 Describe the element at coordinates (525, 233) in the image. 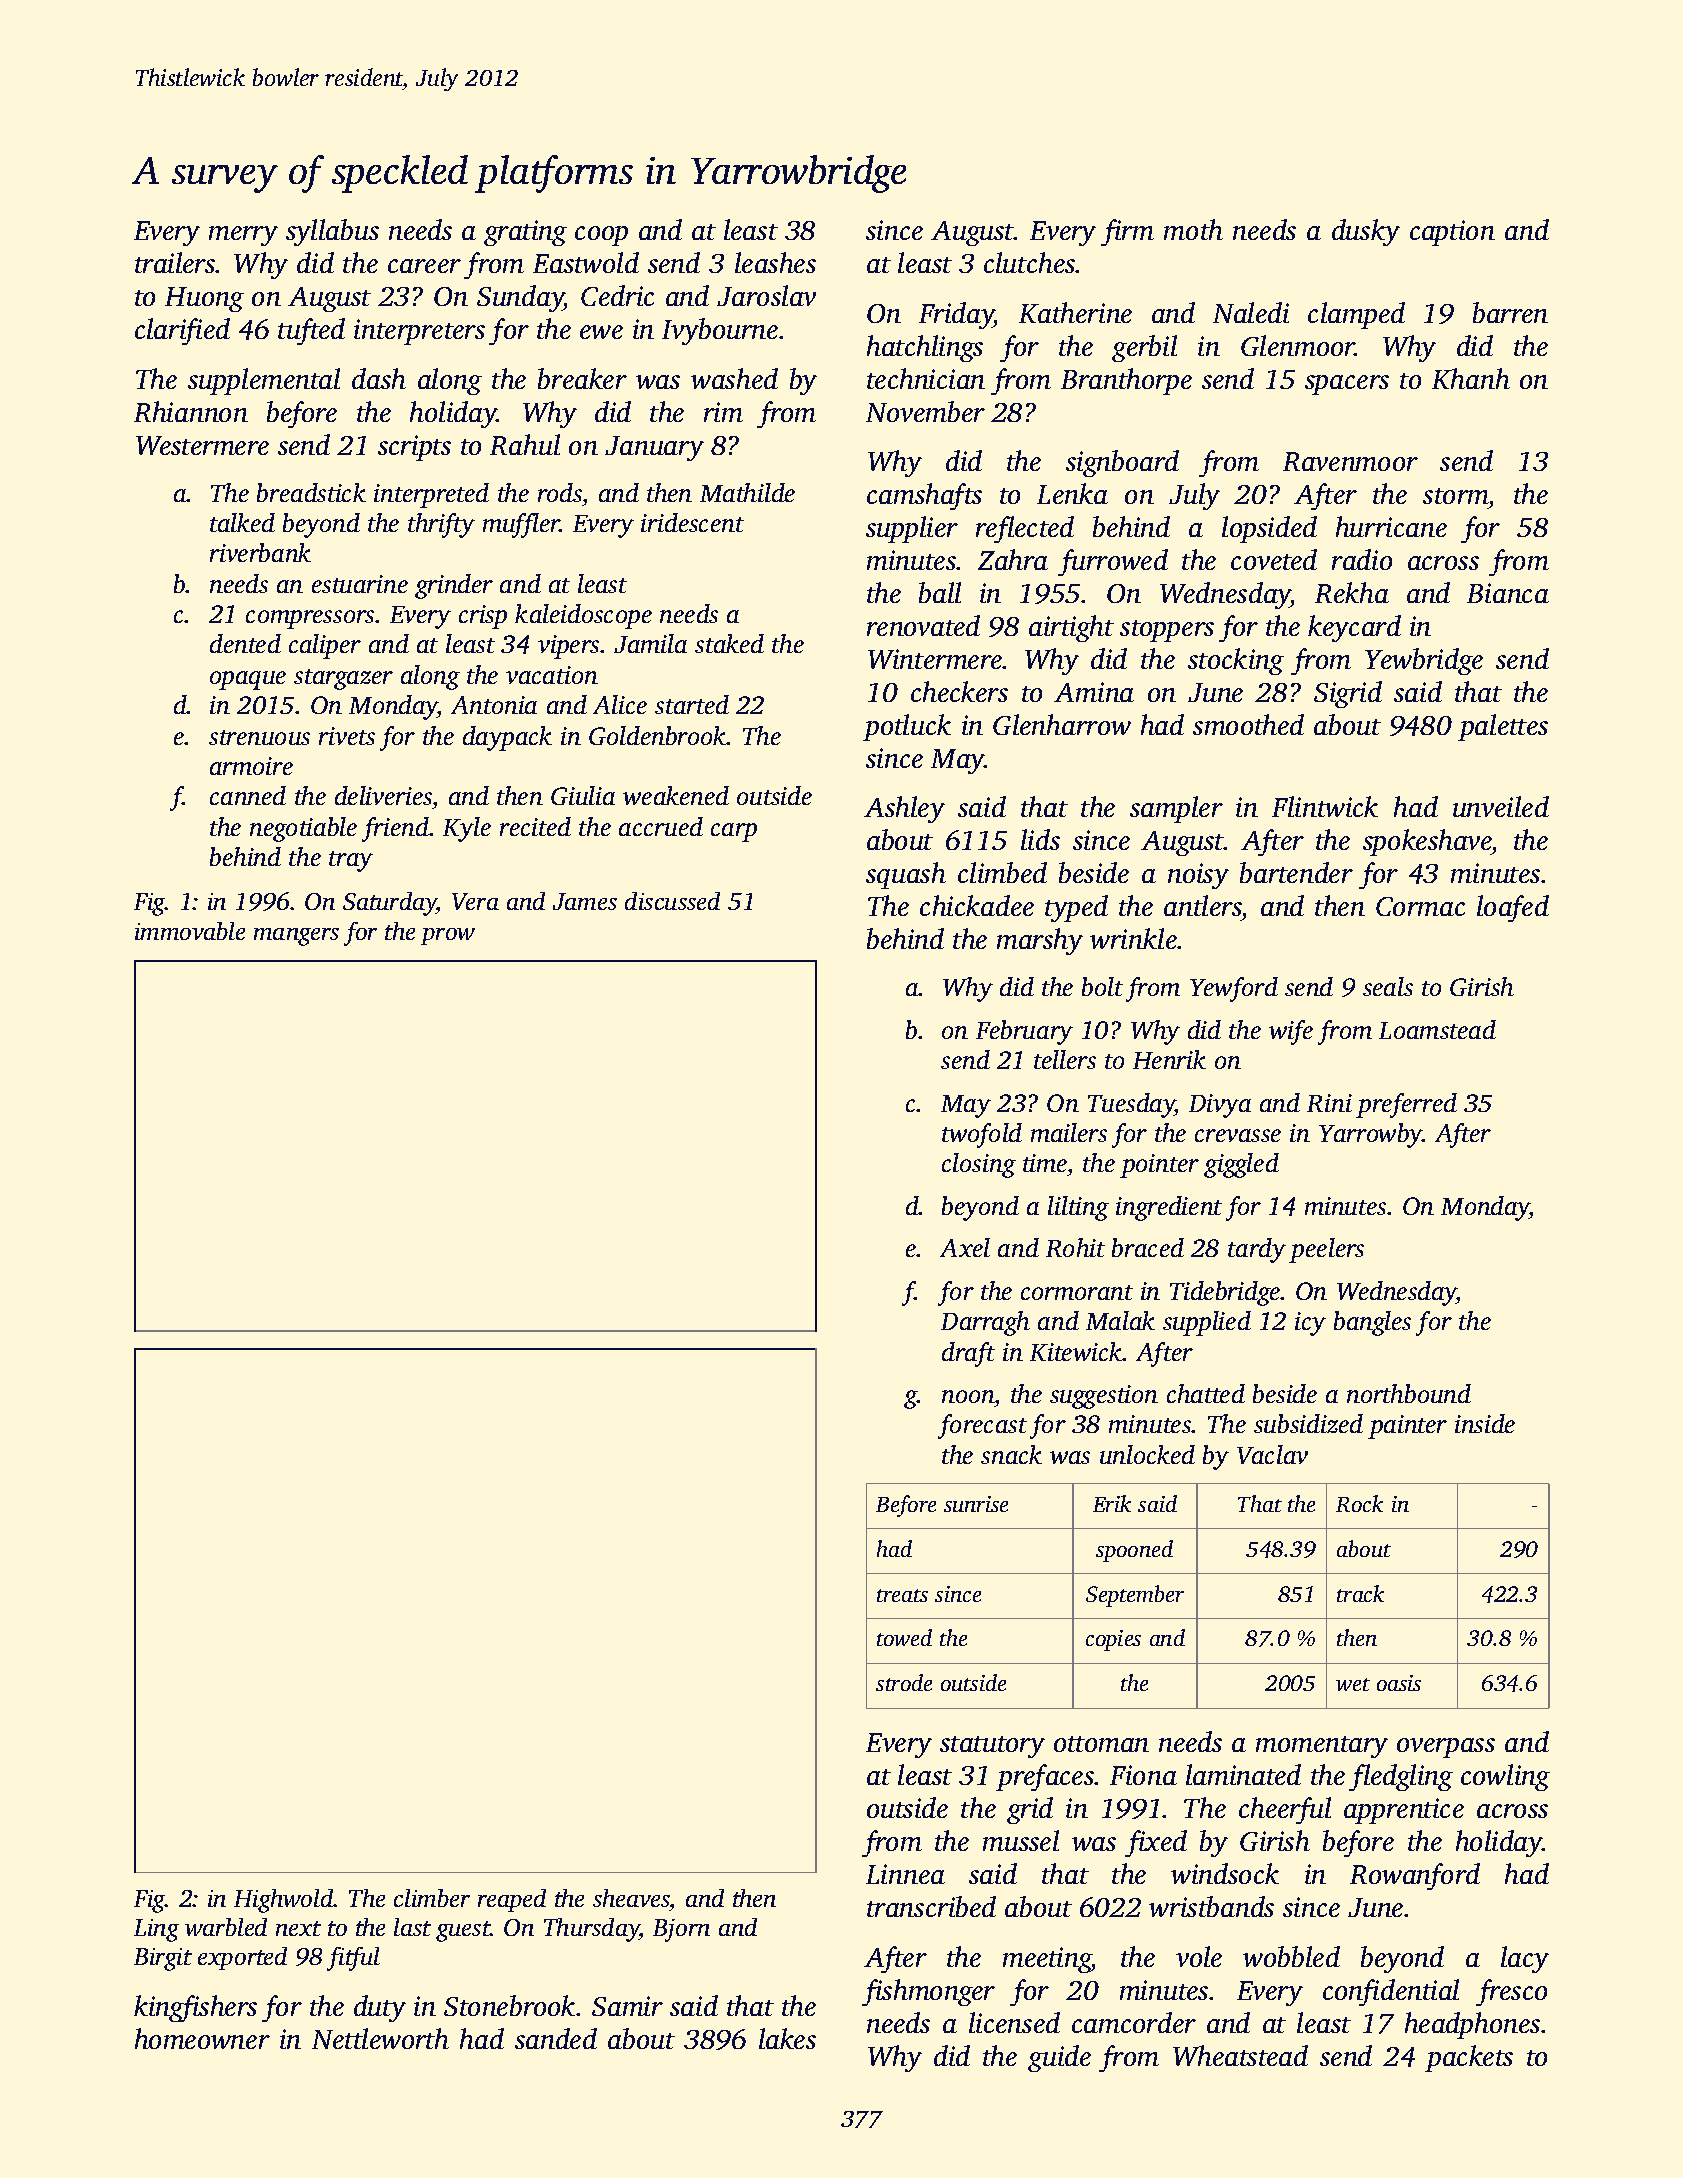

I see `grating` at that location.
